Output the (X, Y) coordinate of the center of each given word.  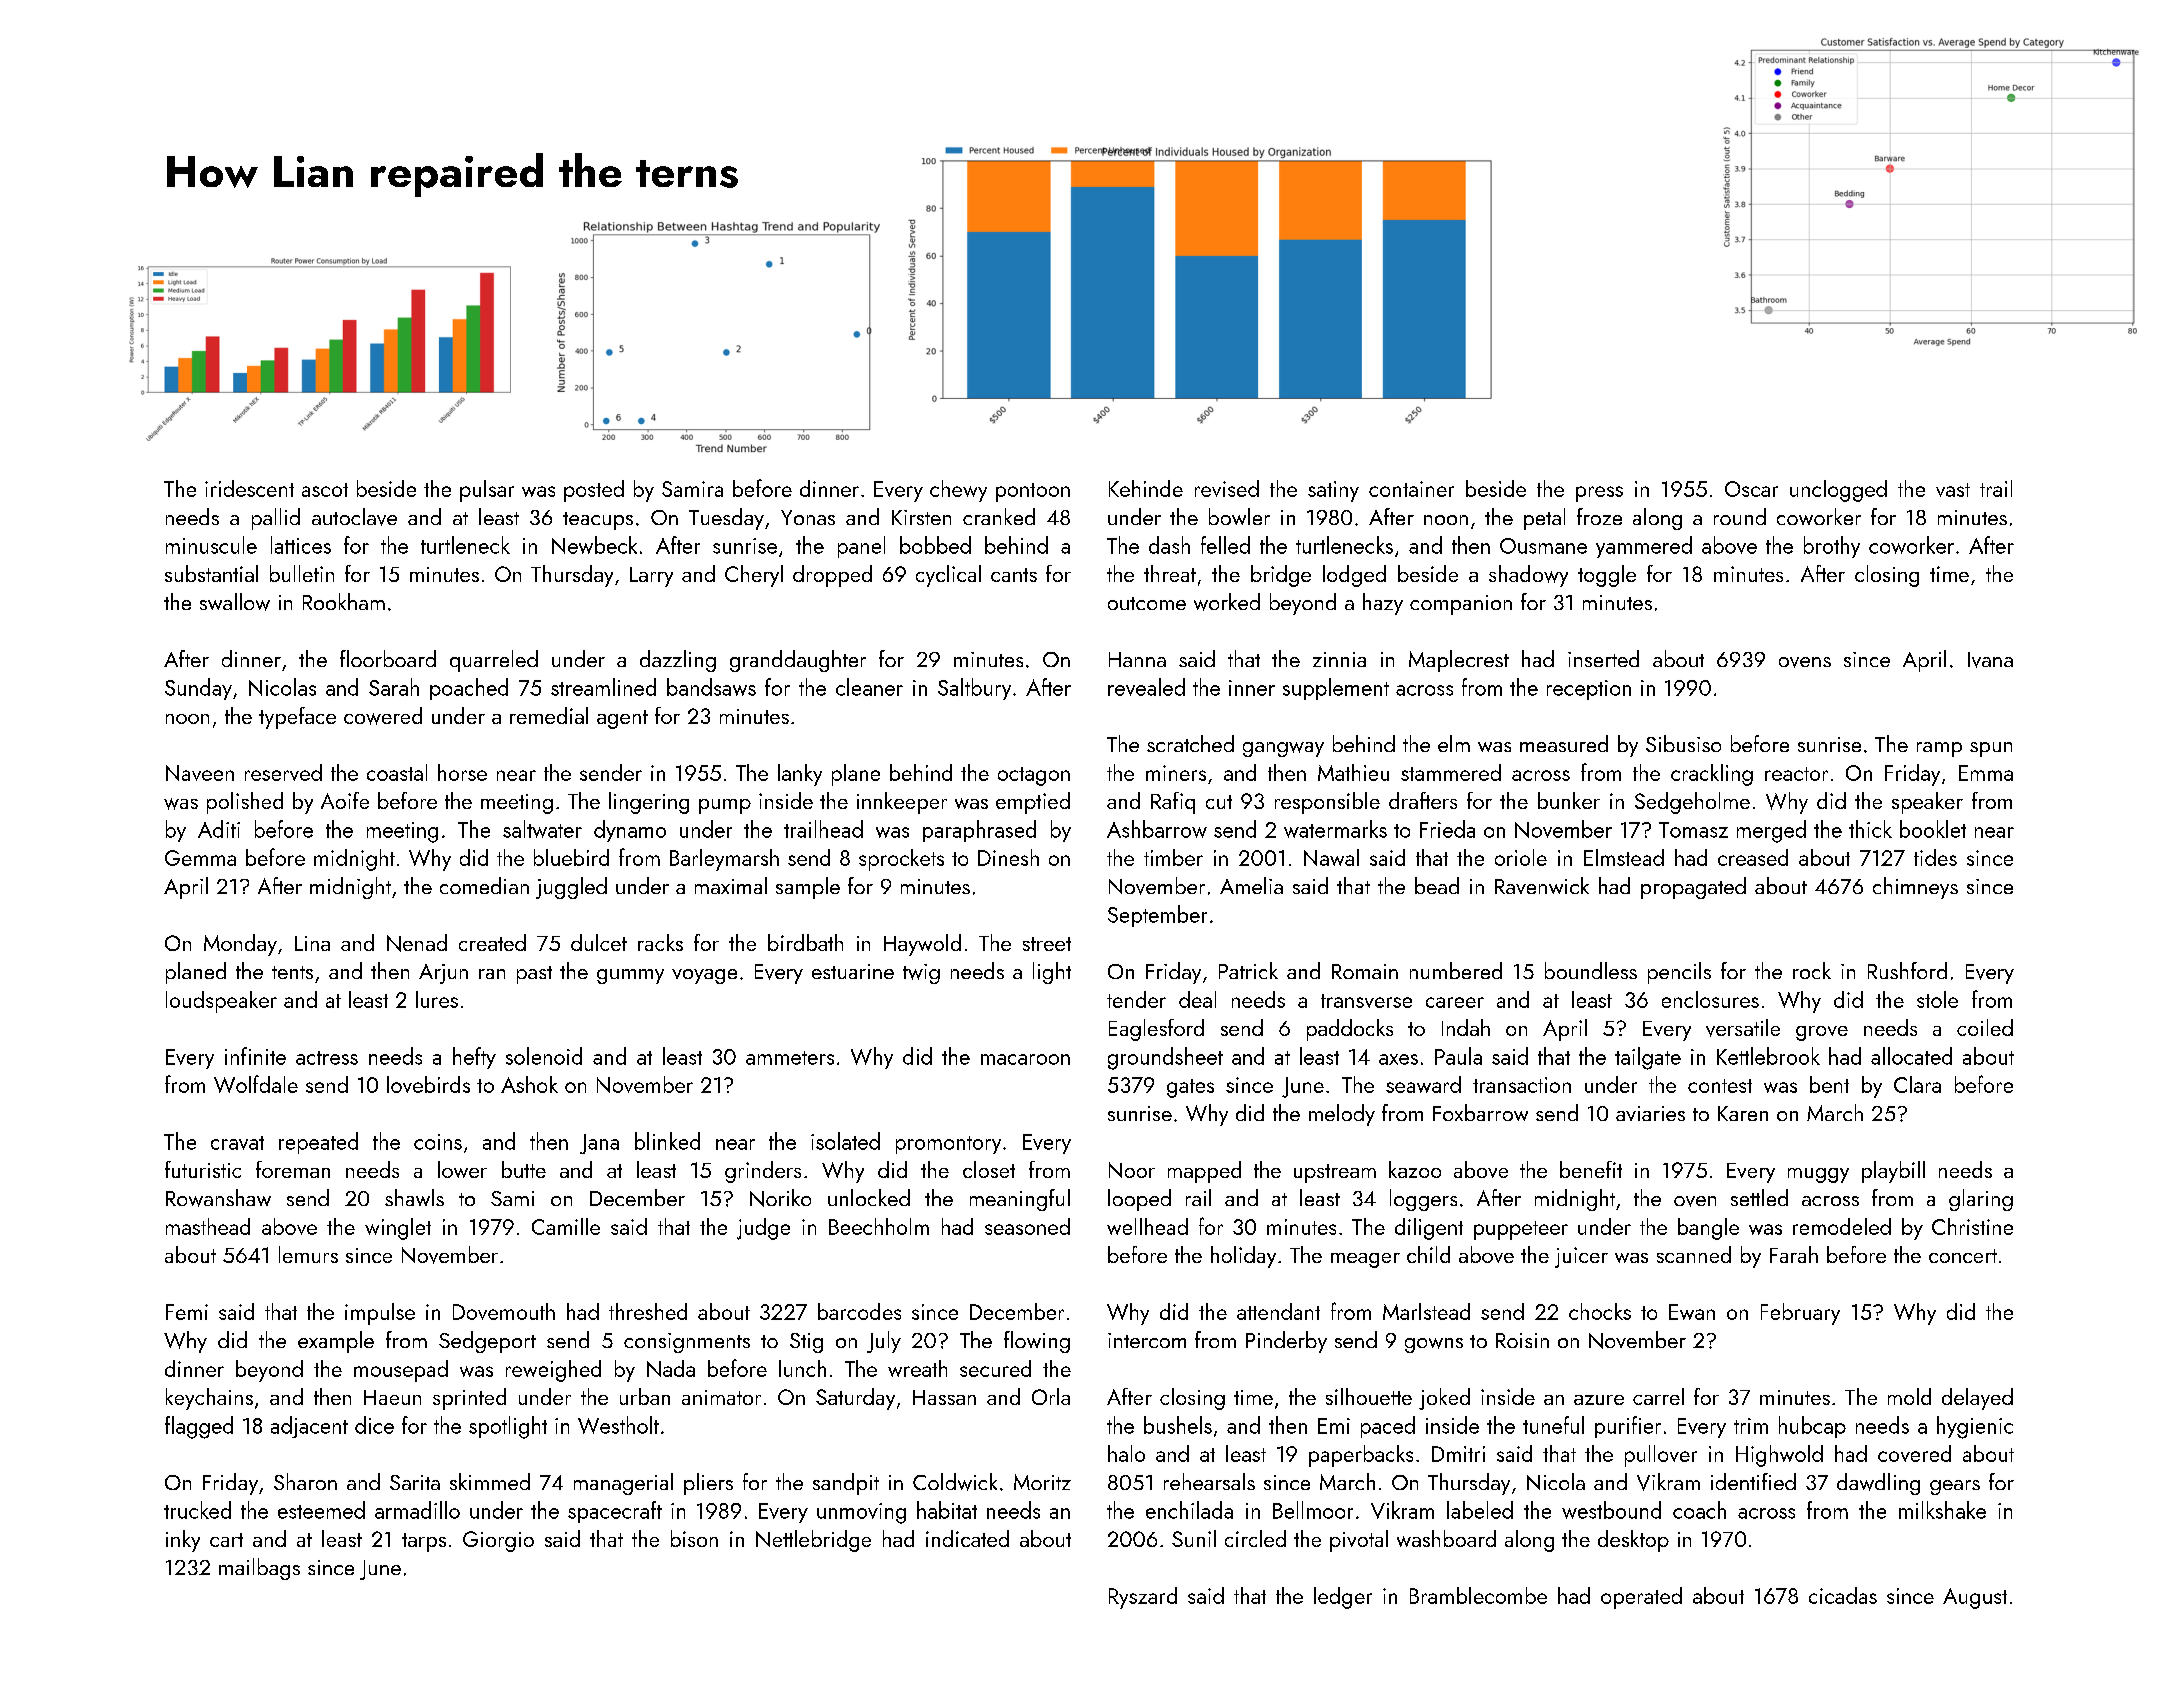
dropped (832, 576)
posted (594, 491)
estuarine (853, 971)
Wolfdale (256, 1084)
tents (292, 972)
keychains (209, 1399)
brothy (1832, 547)
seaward (1423, 1084)
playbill (1893, 1172)
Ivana (1990, 660)
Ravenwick (1542, 885)
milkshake (1942, 1510)
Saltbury (974, 689)
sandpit (846, 1484)
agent (622, 719)
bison (694, 1538)
